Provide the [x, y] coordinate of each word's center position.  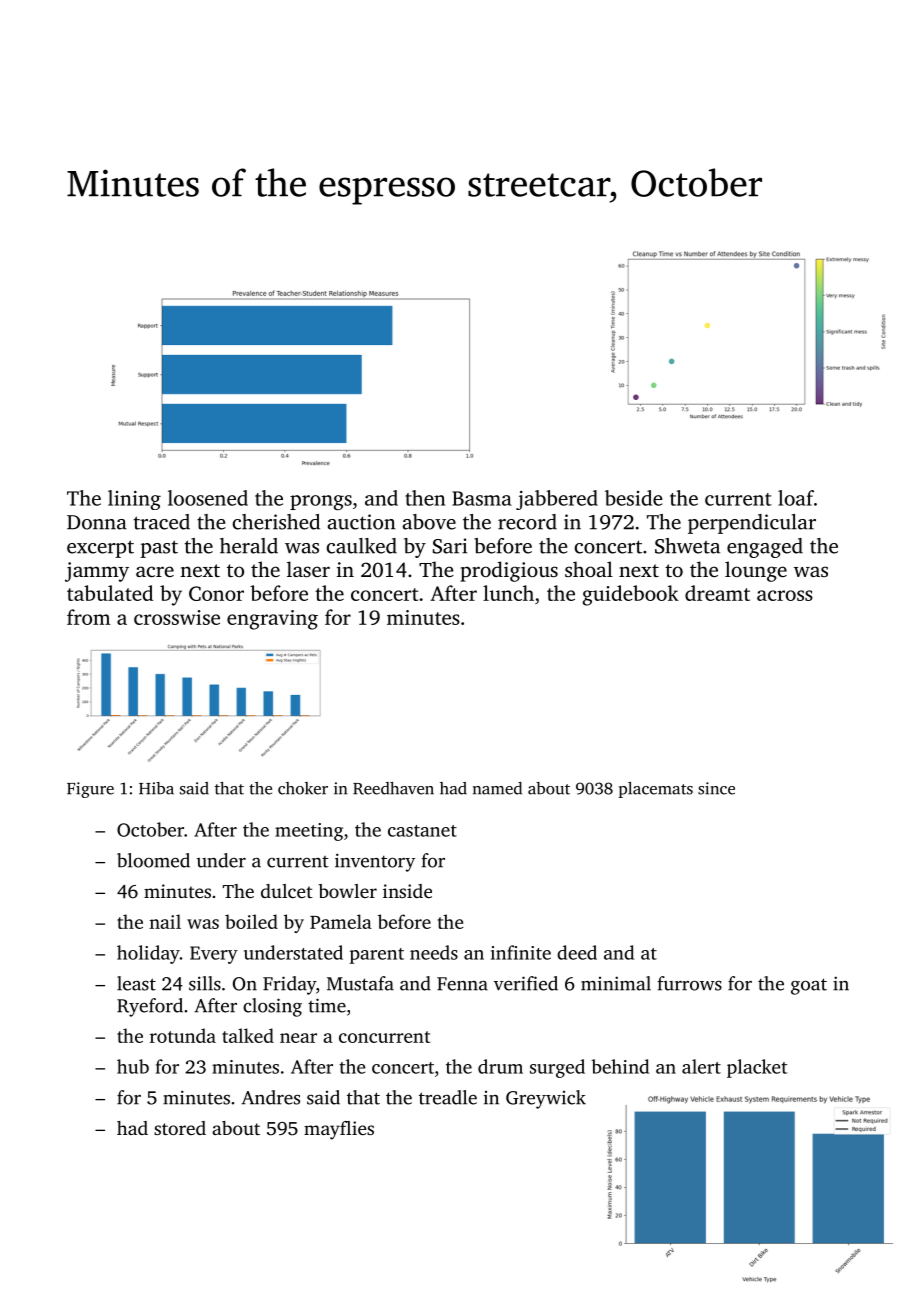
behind [620, 1066]
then [425, 498]
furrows [690, 983]
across [785, 595]
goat [809, 986]
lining [134, 500]
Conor [216, 593]
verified [526, 983]
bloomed [153, 860]
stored [180, 1128]
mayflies [339, 1130]
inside [407, 891]
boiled [251, 921]
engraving [272, 620]
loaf [796, 498]
